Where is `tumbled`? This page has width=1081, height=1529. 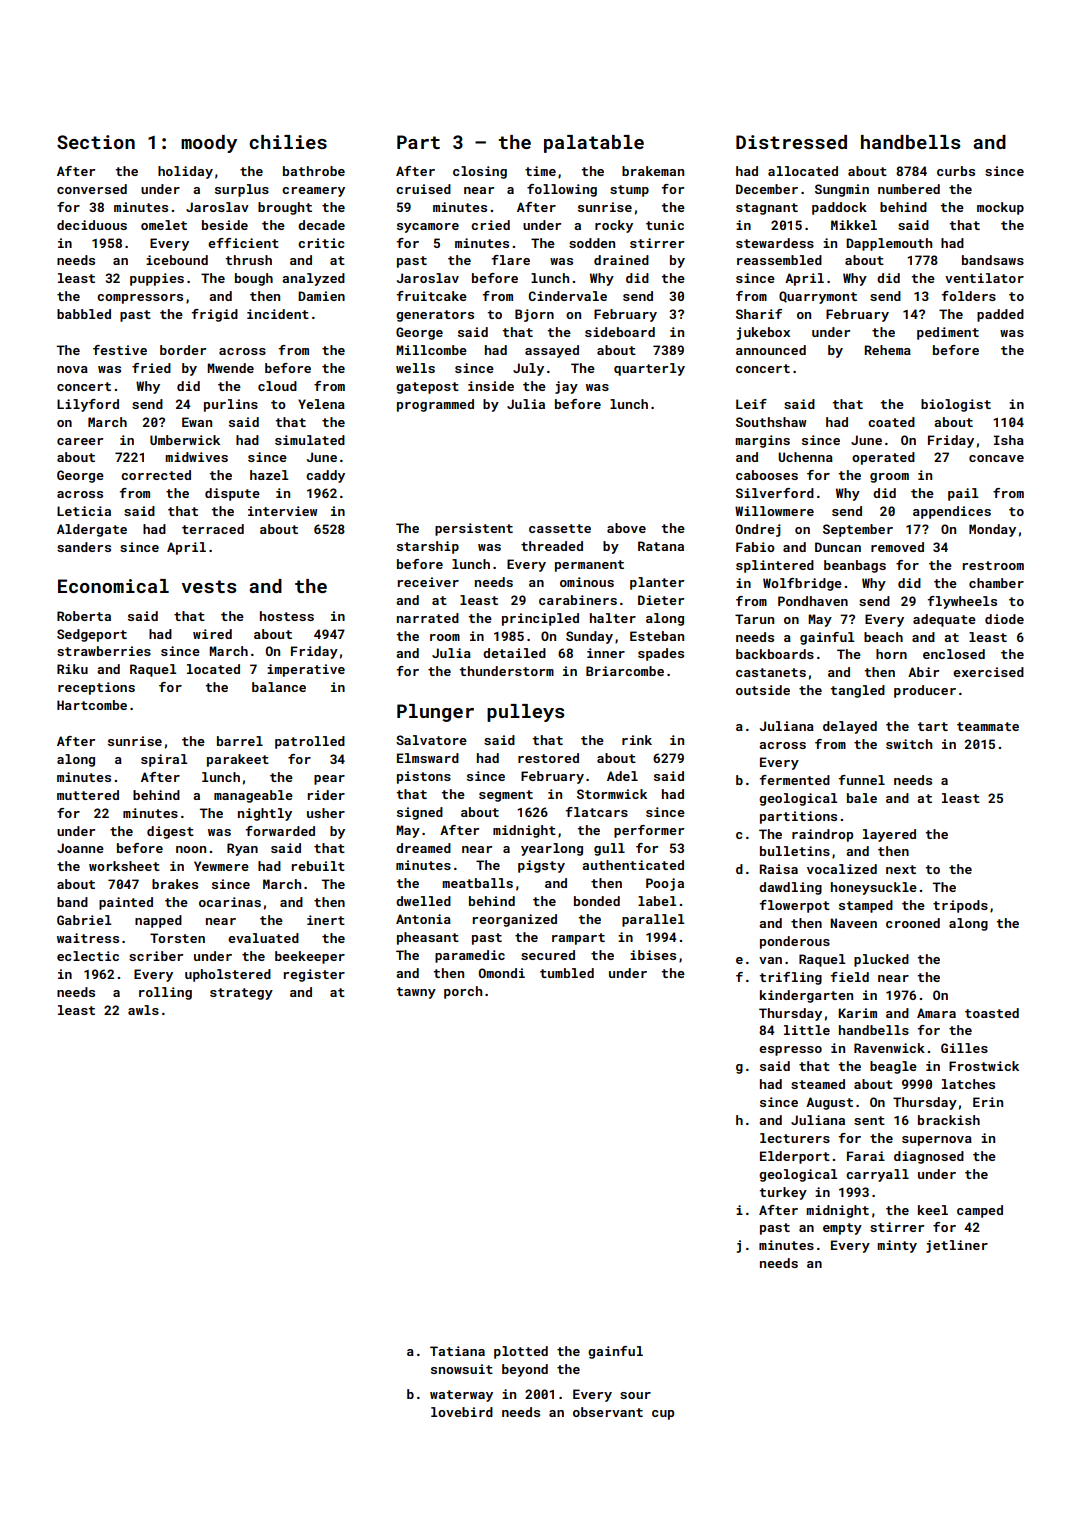
tumbled is located at coordinates (567, 973).
